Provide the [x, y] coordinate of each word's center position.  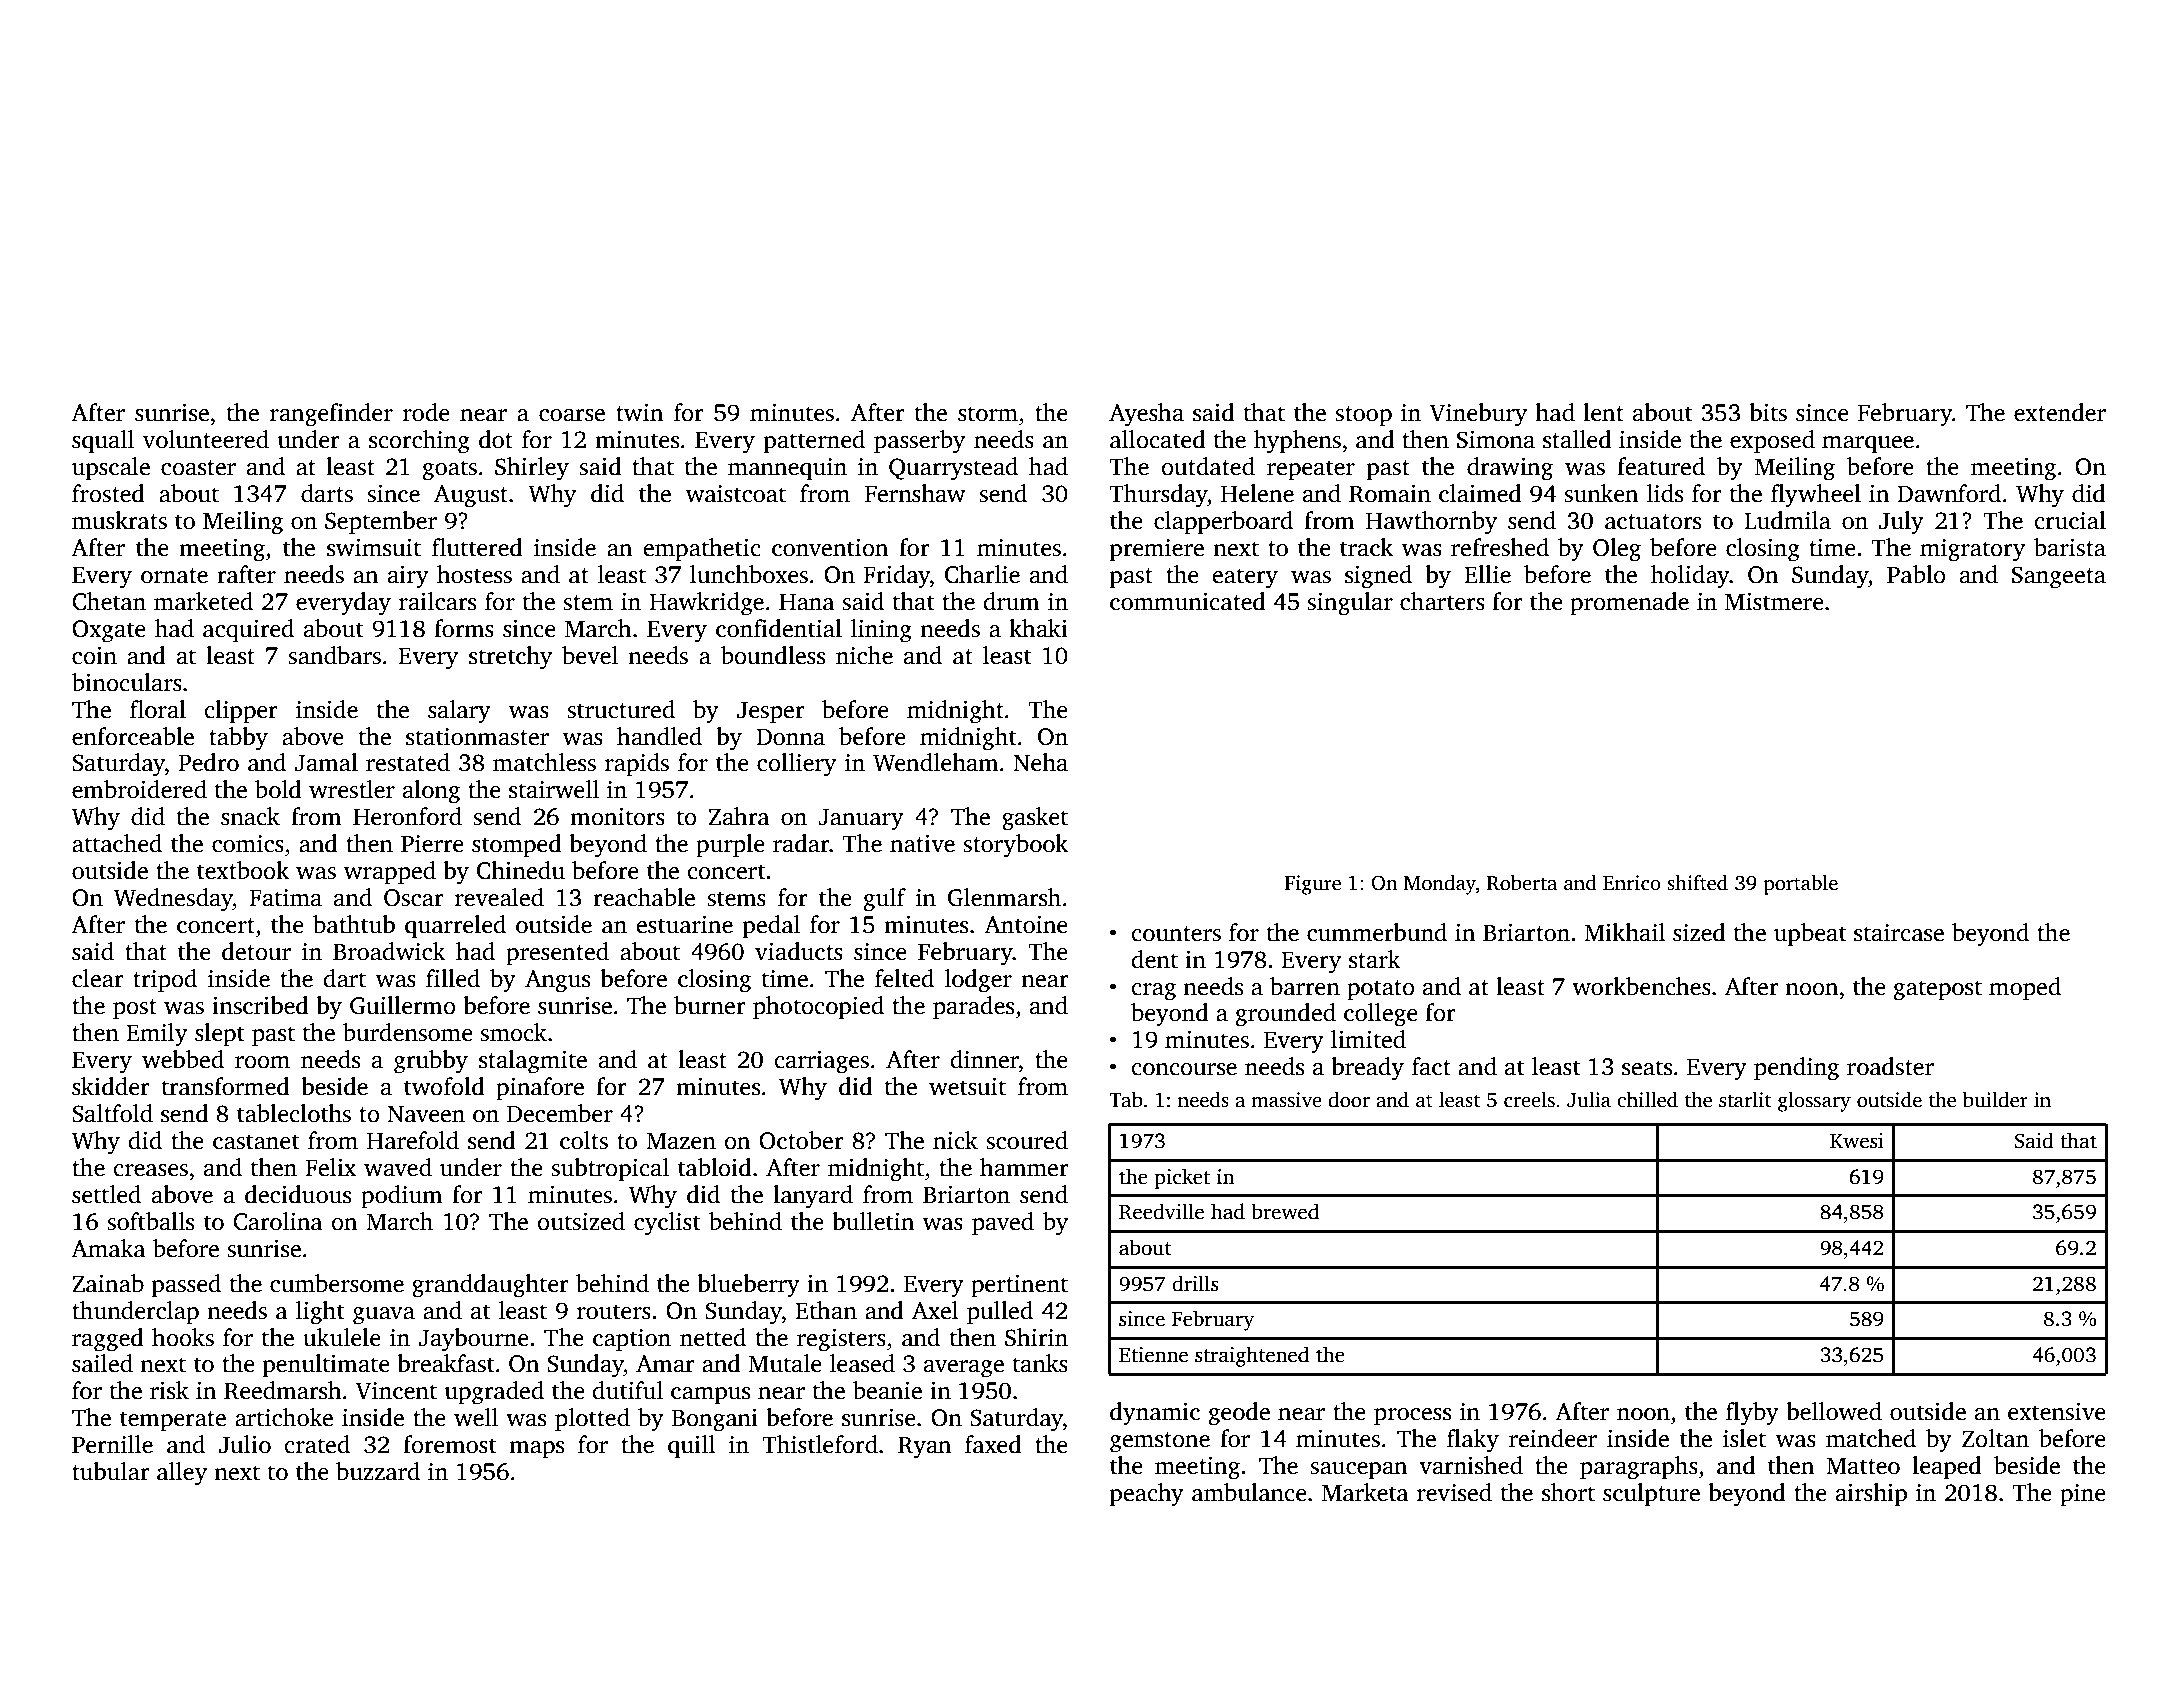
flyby [1752, 1414]
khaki [1038, 628]
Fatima [285, 898]
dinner [985, 1059]
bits [1768, 412]
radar [801, 843]
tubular [111, 1471]
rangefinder [331, 415]
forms [464, 628]
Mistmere [1774, 602]
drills [1195, 1283]
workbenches [1641, 986]
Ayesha [1146, 415]
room [262, 1062]
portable [1801, 885]
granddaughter [490, 1286]
